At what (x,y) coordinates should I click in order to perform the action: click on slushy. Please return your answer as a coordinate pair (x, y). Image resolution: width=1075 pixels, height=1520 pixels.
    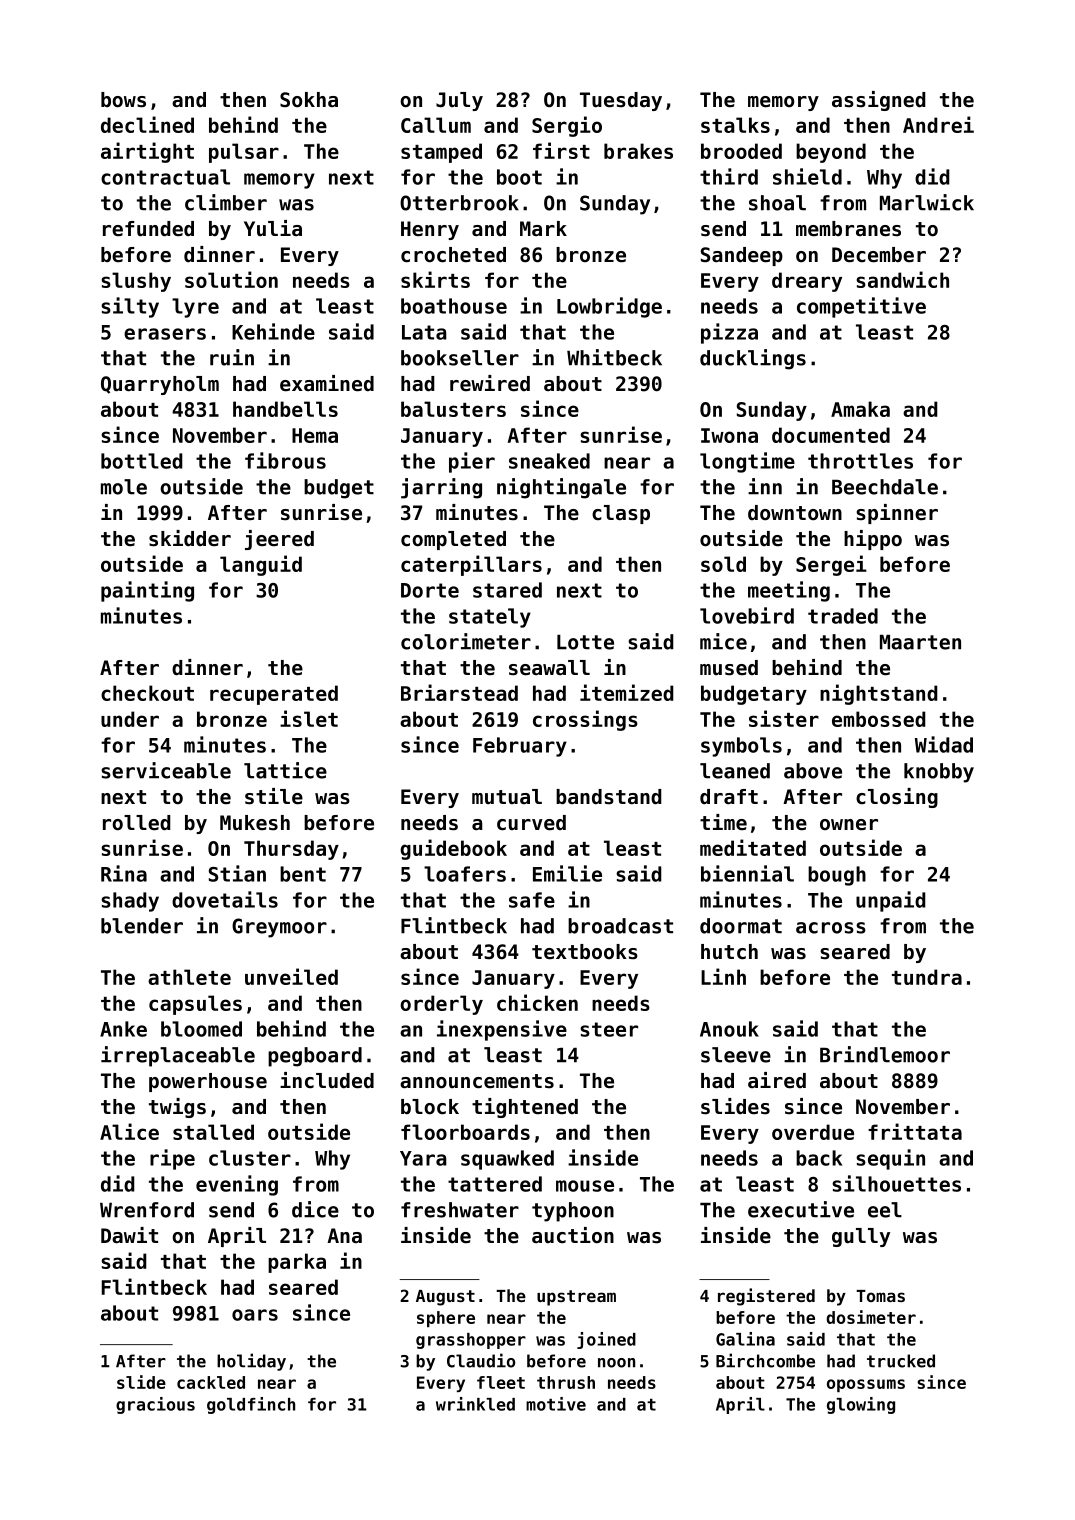
    Looking at the image, I should click on (136, 282).
